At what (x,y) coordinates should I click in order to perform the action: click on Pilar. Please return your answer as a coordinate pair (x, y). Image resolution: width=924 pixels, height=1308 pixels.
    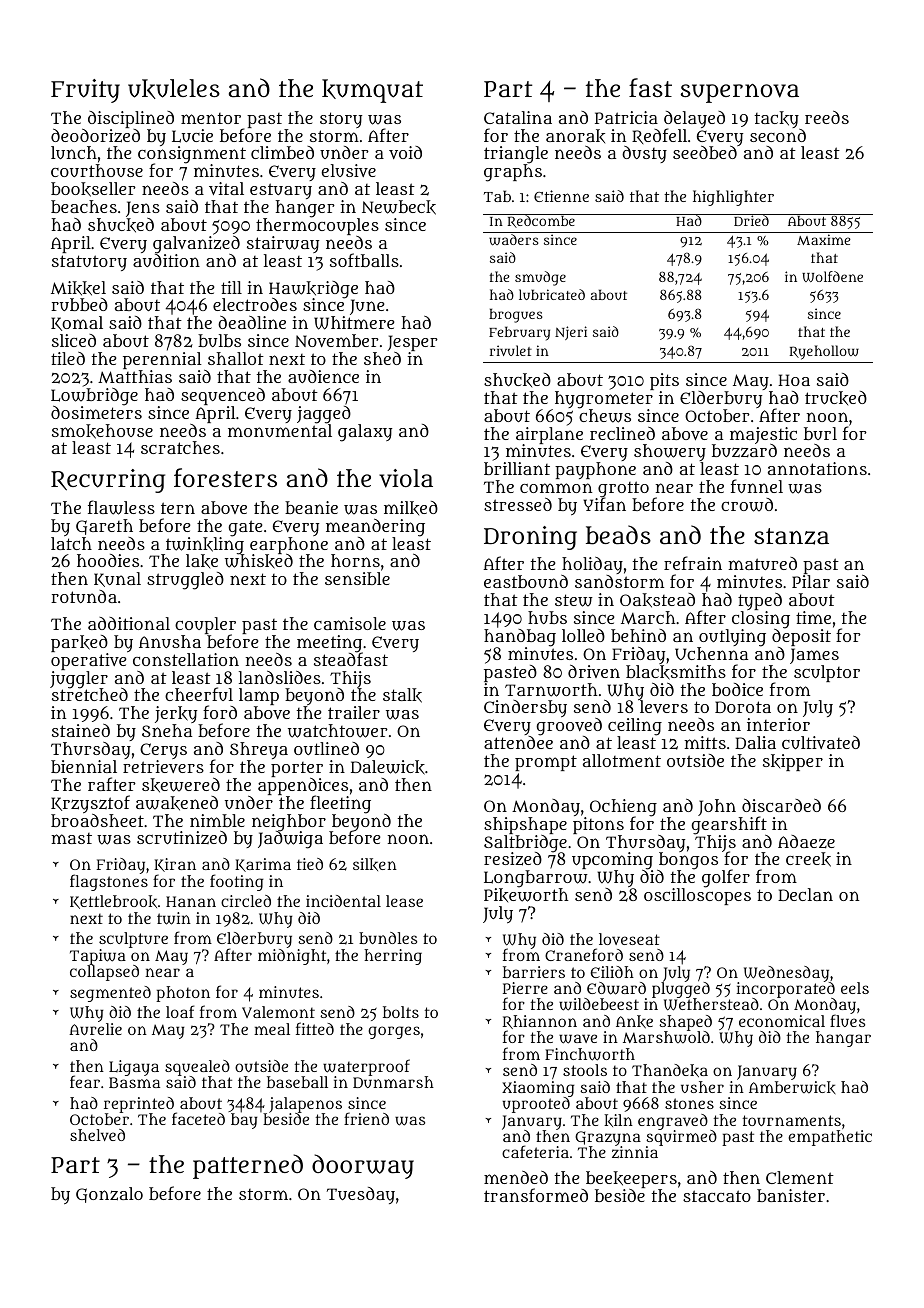
    Looking at the image, I should click on (811, 581).
